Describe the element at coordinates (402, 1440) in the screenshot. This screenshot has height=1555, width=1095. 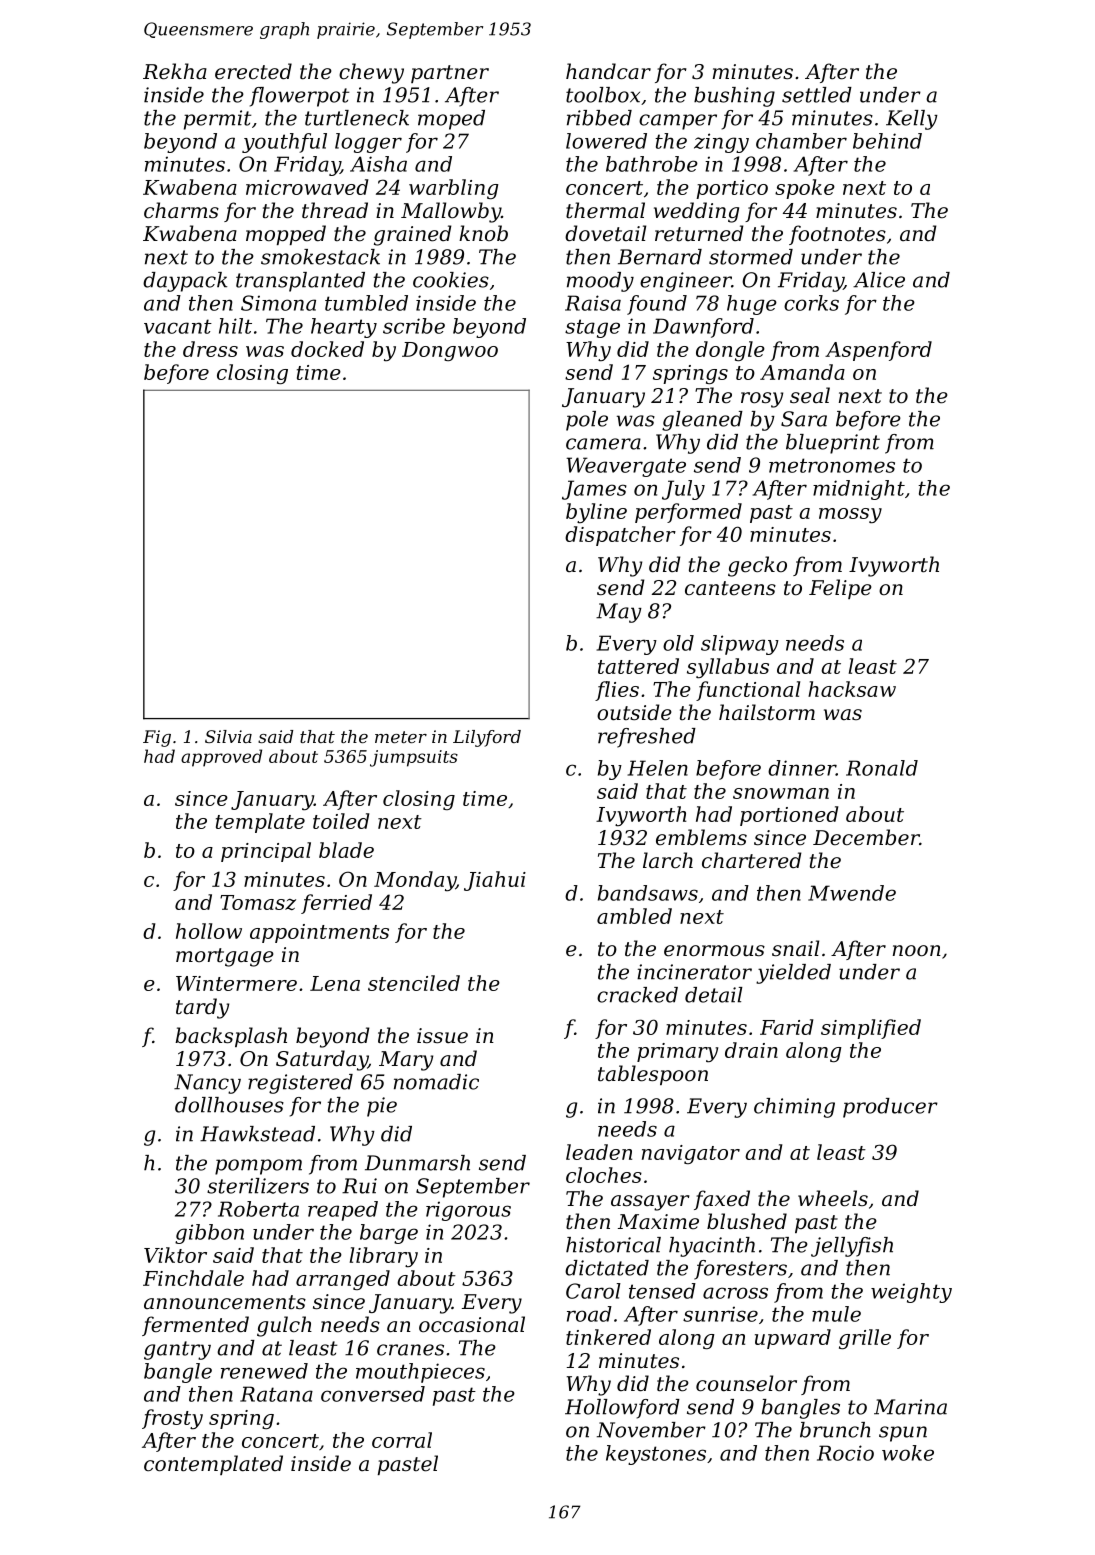
I see `corral` at that location.
